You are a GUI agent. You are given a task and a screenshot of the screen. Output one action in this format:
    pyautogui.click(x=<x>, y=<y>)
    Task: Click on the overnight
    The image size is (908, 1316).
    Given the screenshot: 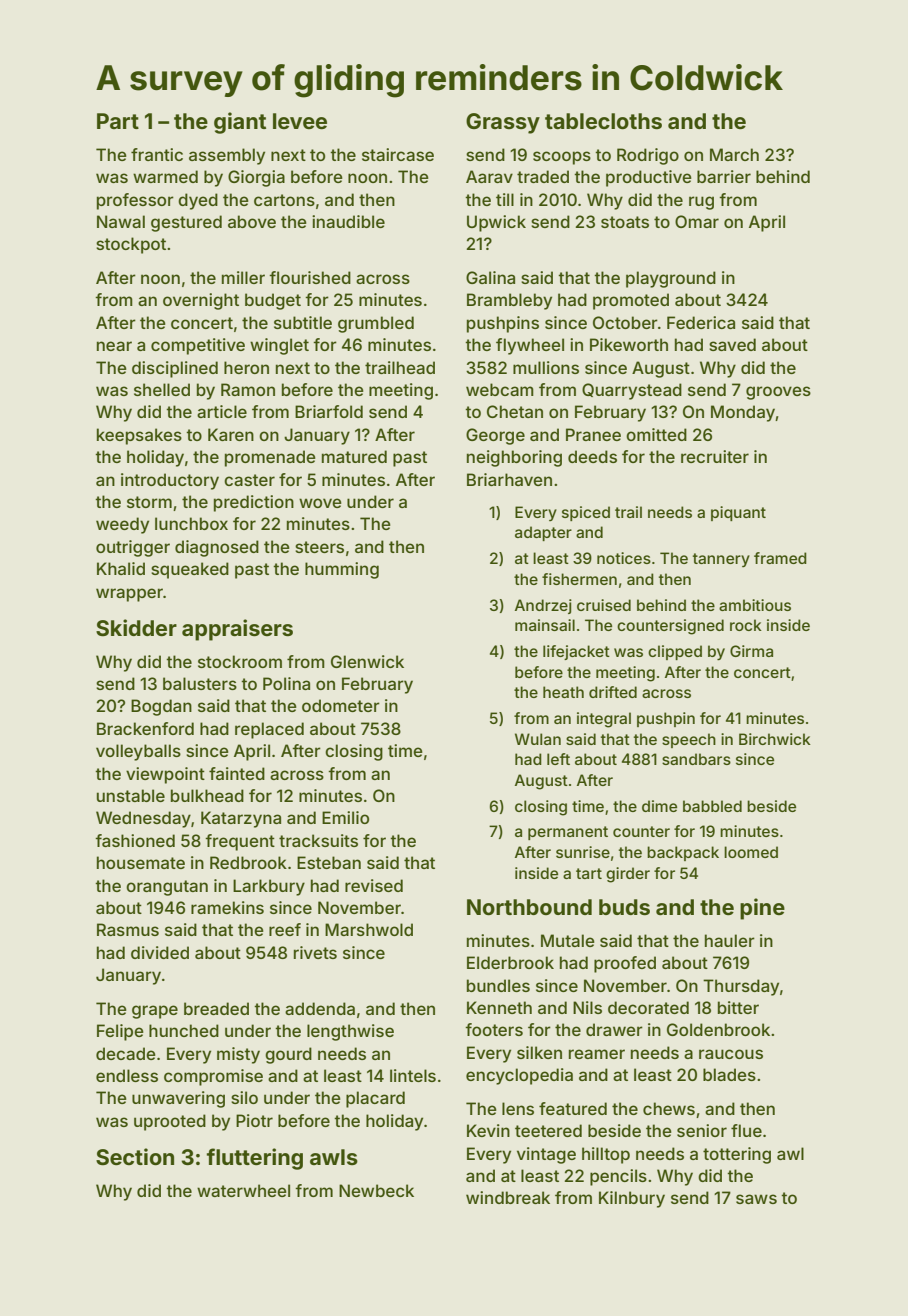 What is the action you would take?
    pyautogui.click(x=201, y=301)
